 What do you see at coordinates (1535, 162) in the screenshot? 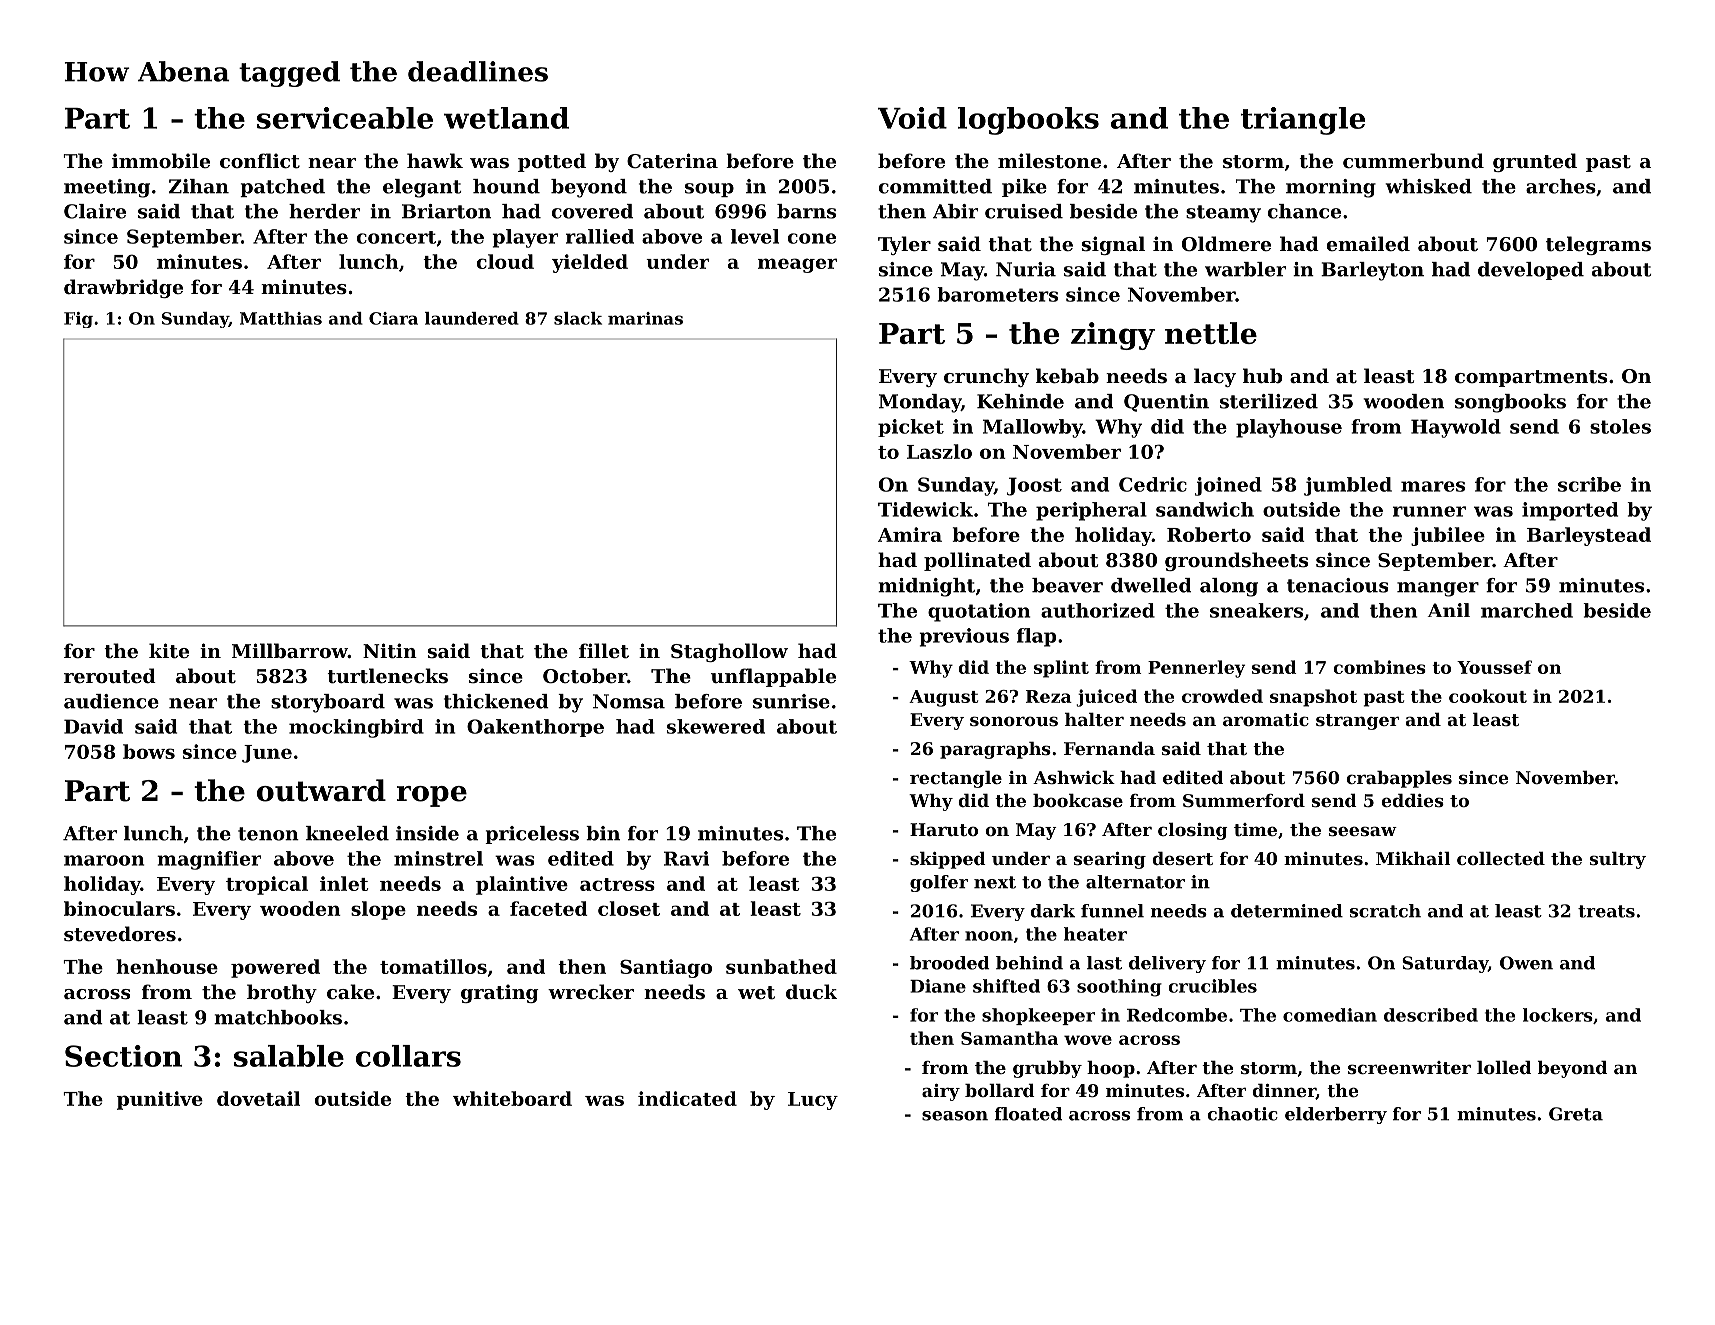
I see `grunted` at bounding box center [1535, 162].
